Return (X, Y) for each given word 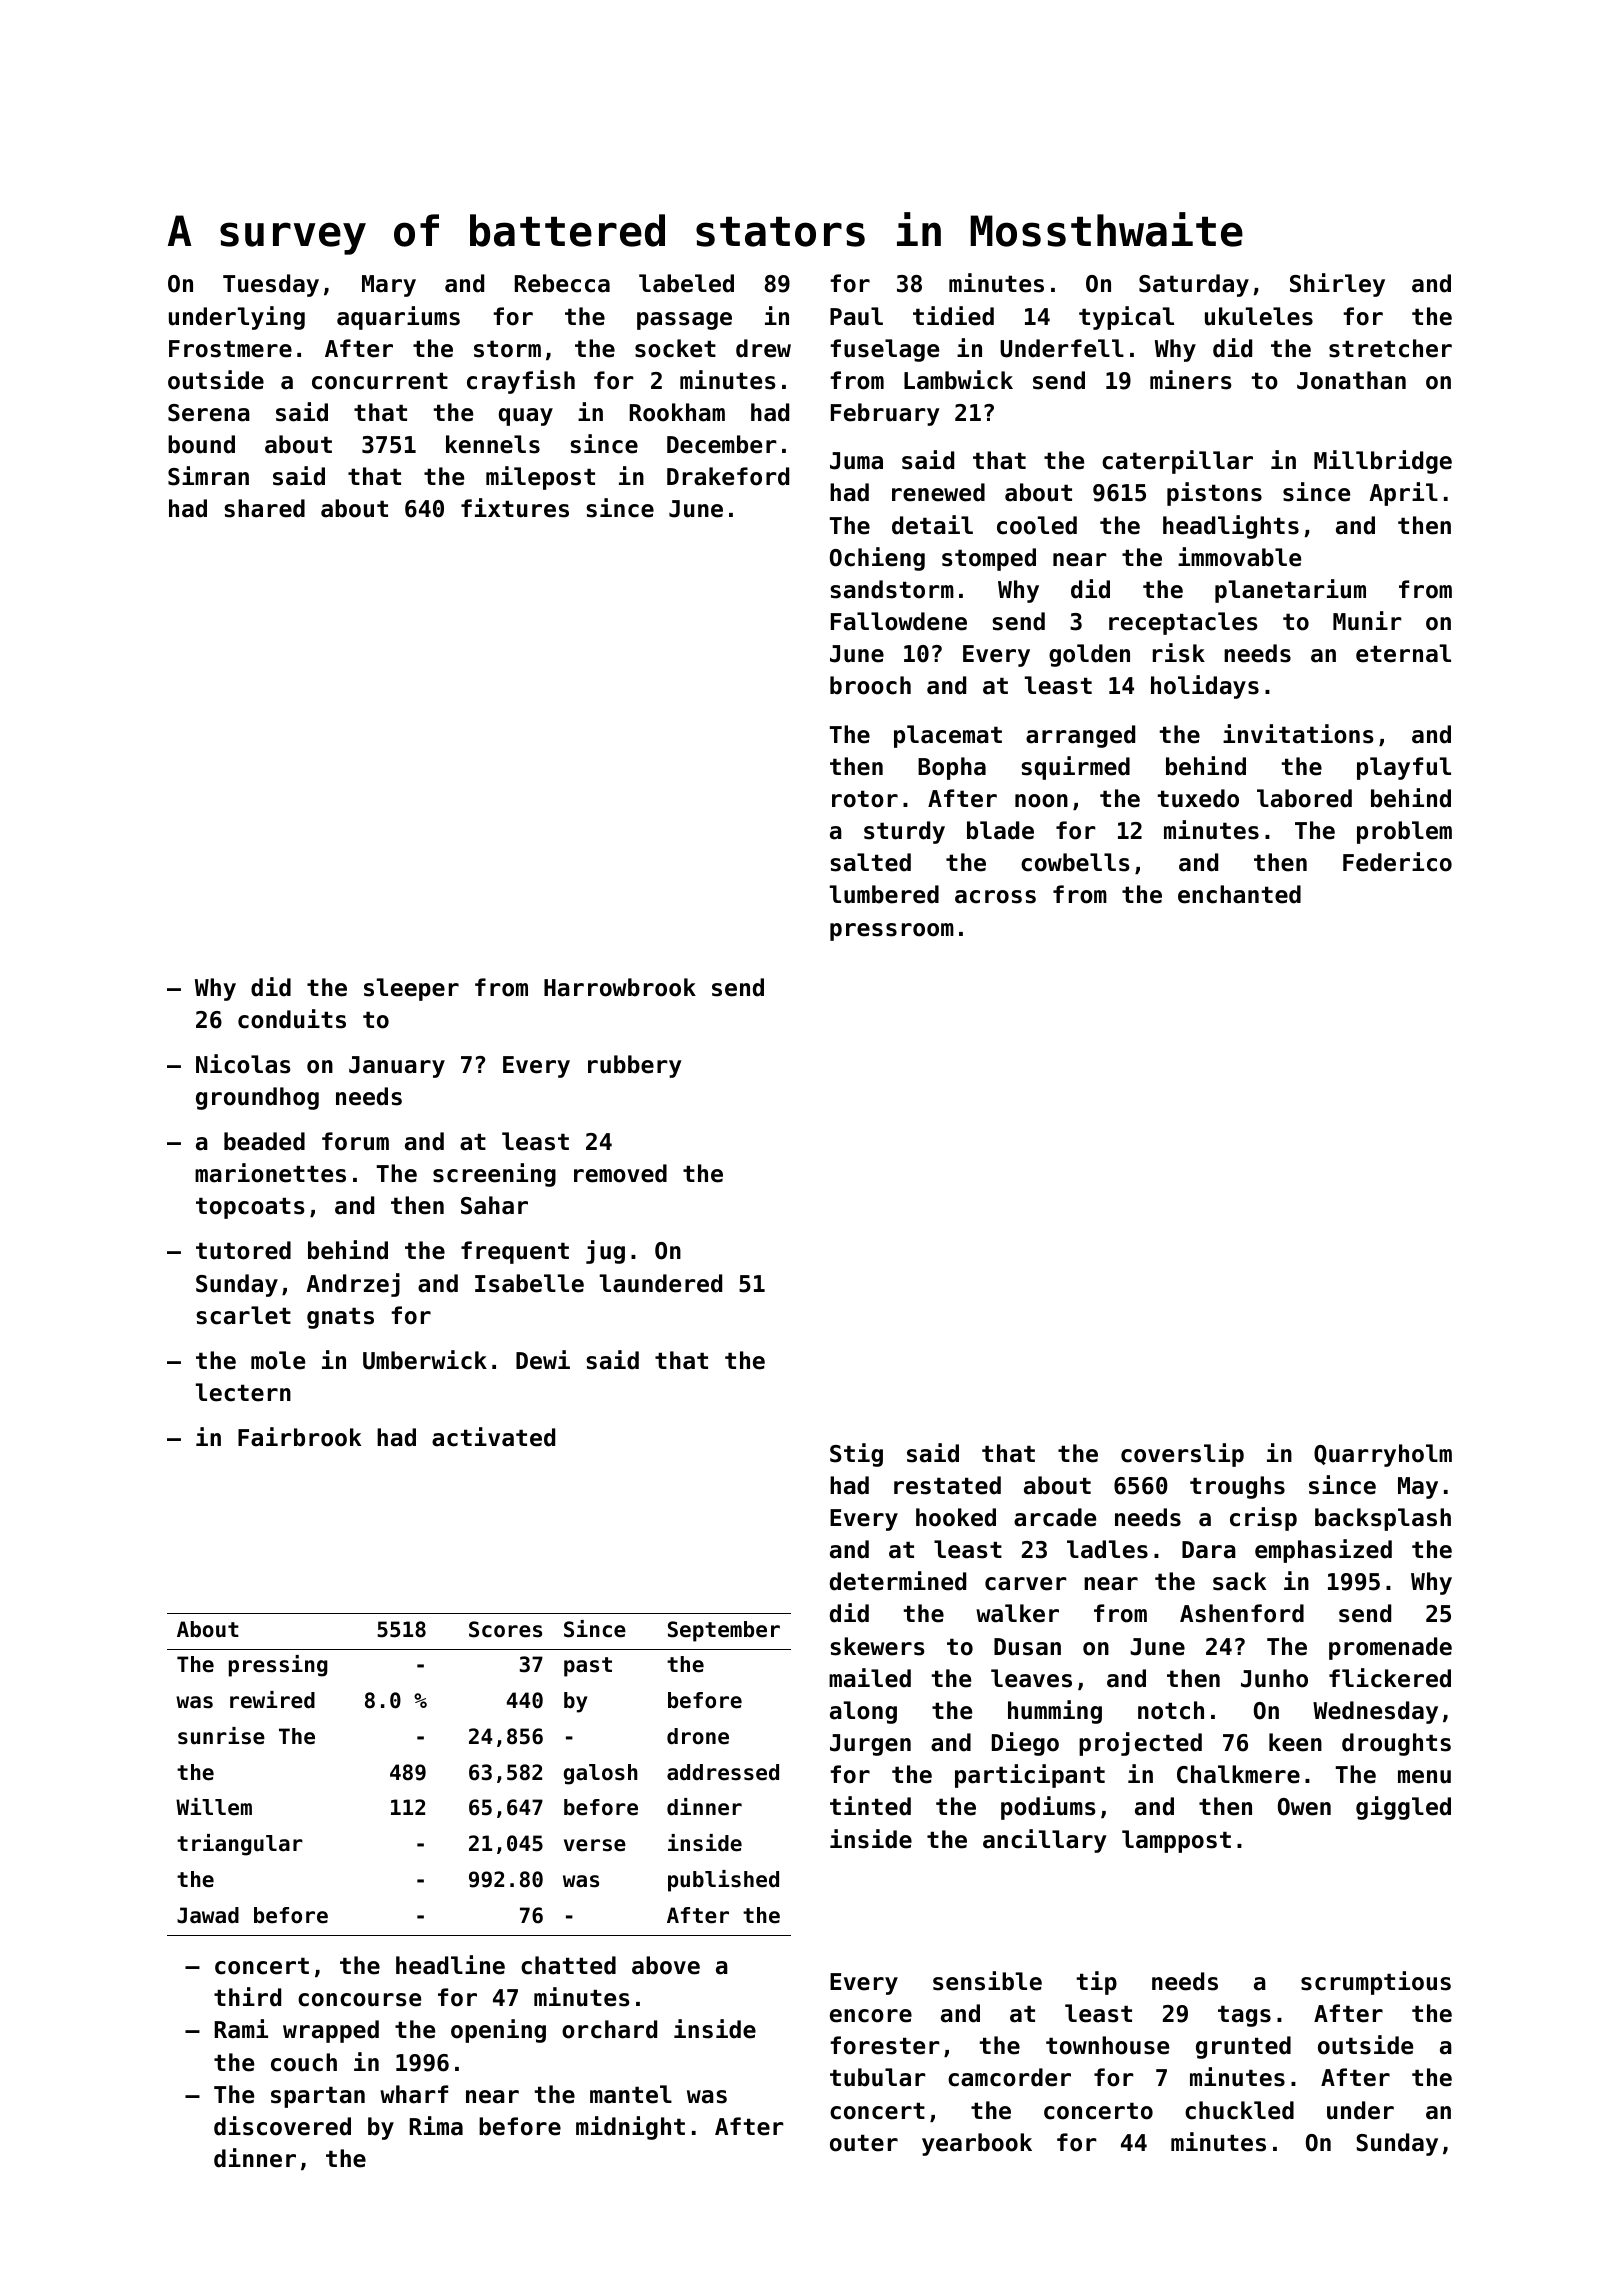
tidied (953, 316)
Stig (856, 1455)
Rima (436, 2126)
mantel (631, 2094)
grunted (1243, 2047)
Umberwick (425, 1360)
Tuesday (271, 285)
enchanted (1239, 894)
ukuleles (1259, 316)
